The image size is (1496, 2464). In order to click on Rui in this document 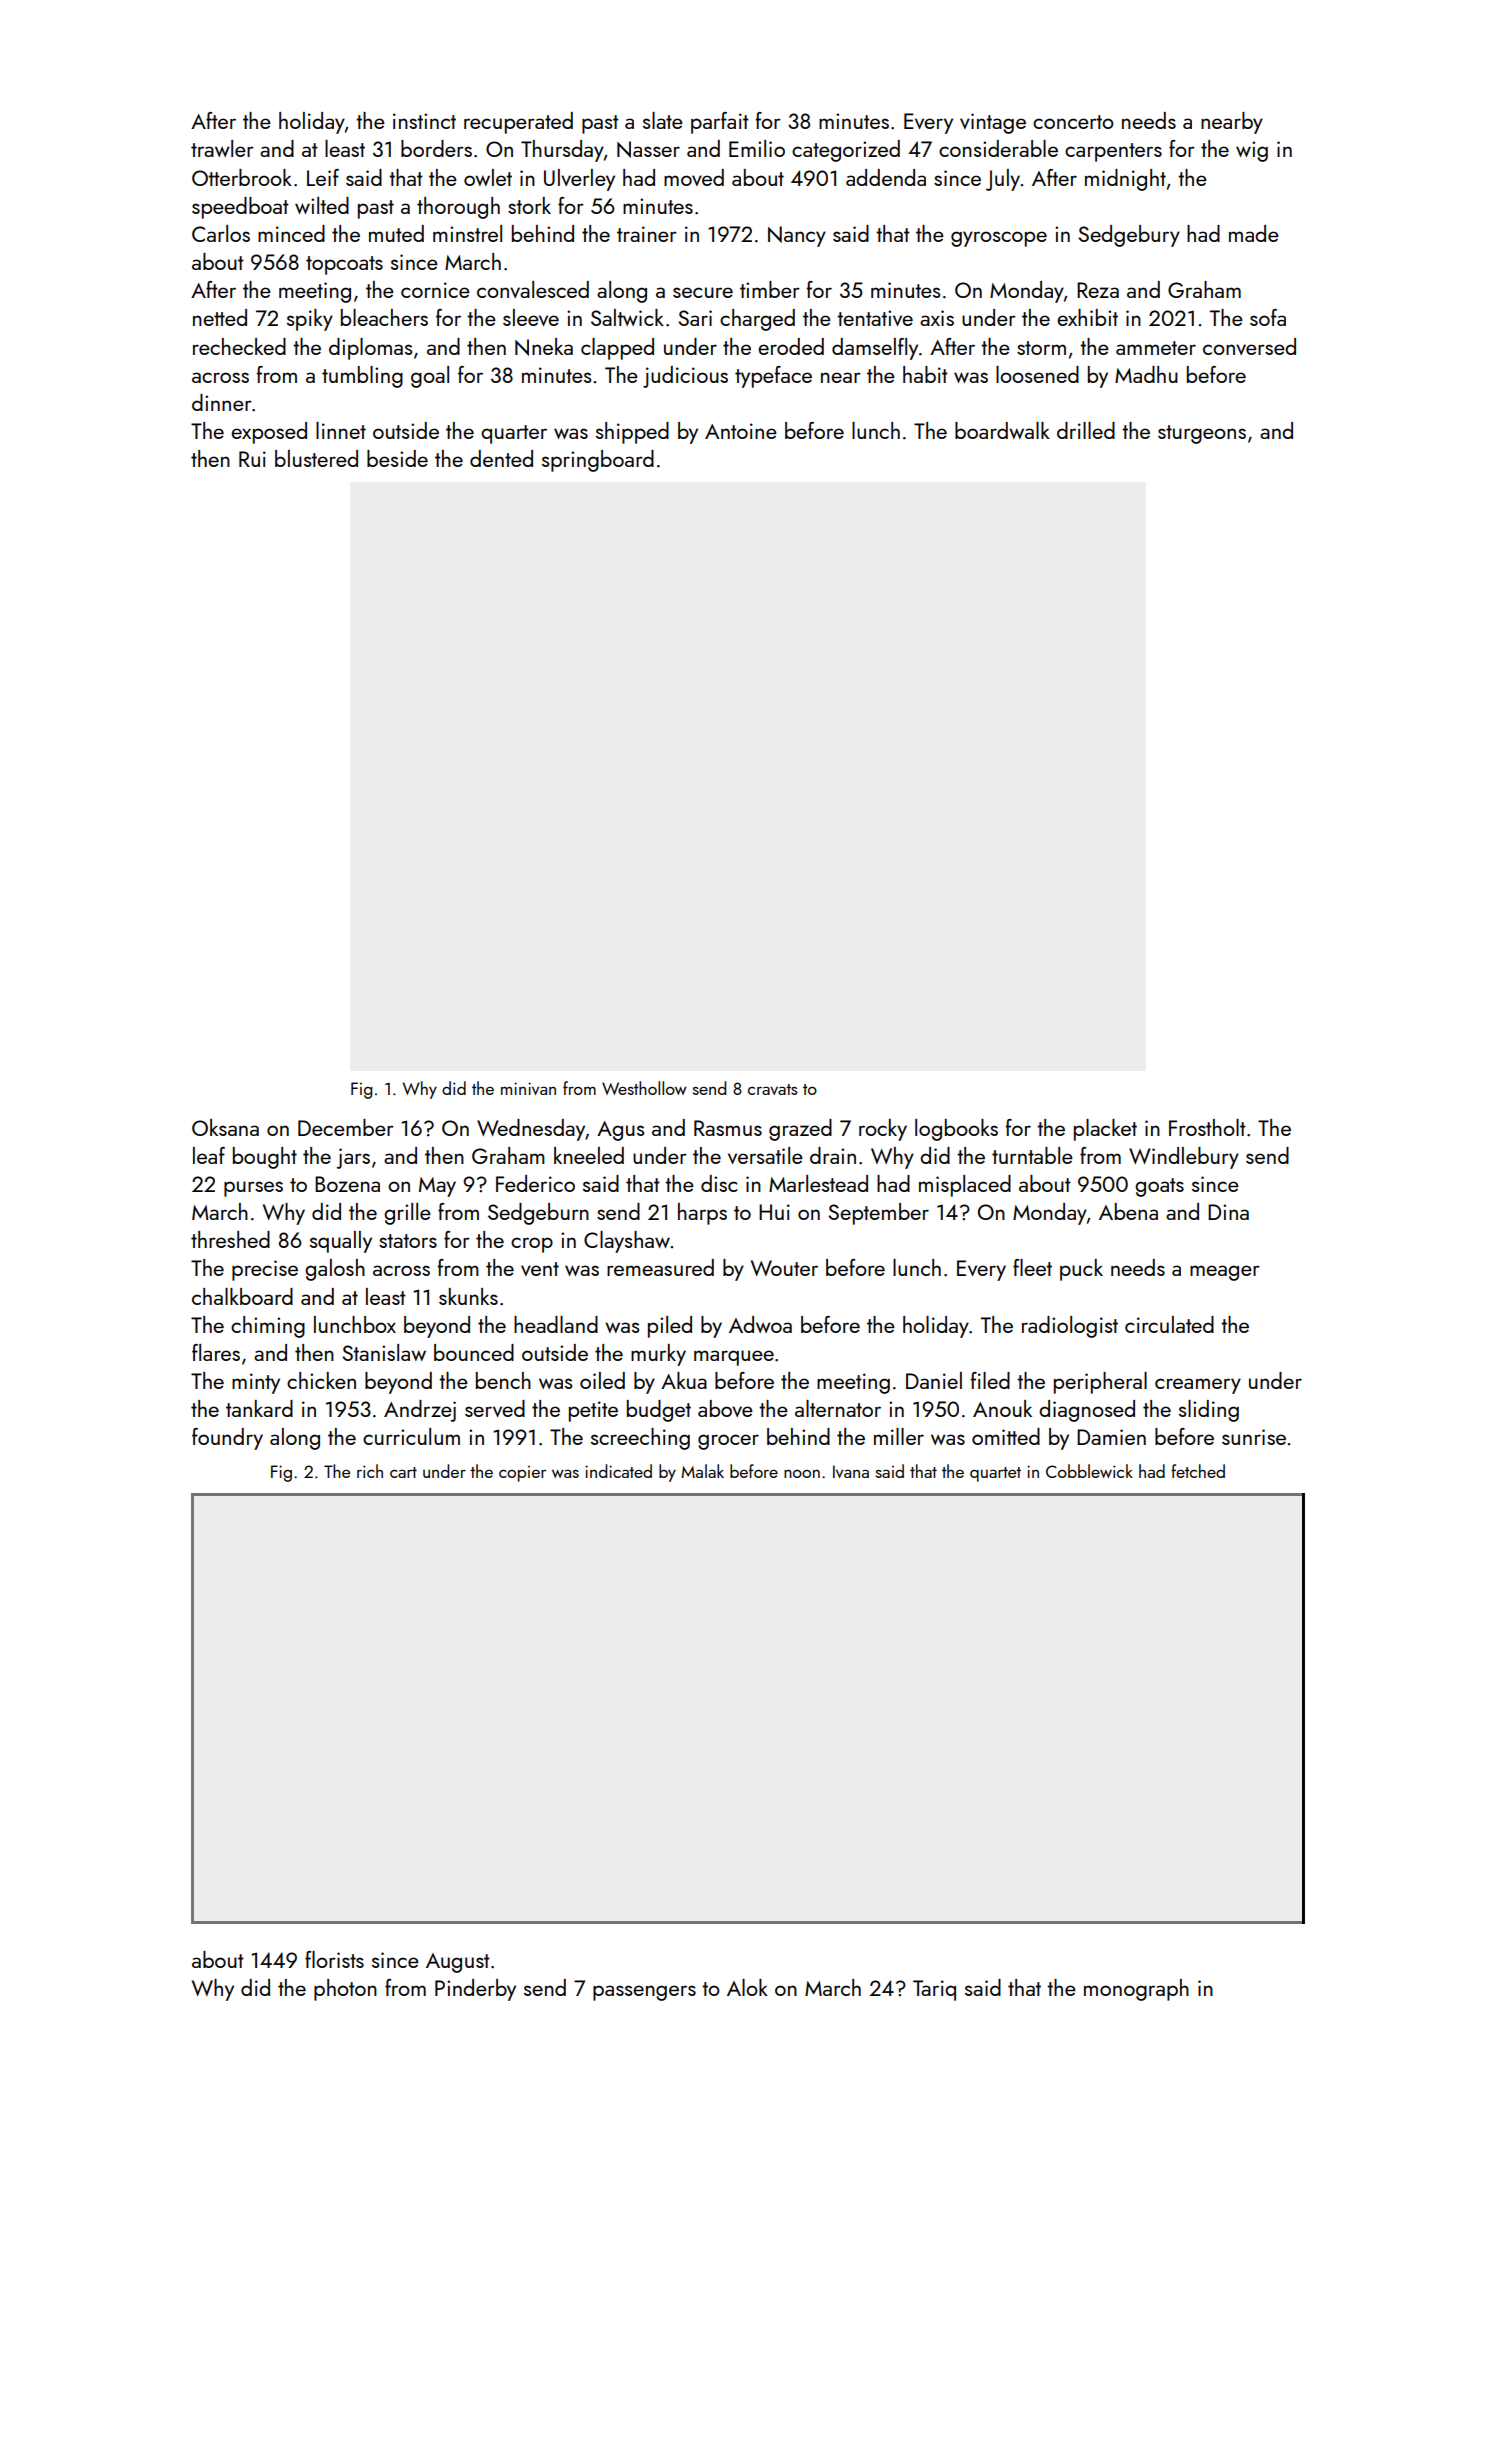, I will do `click(252, 459)`.
